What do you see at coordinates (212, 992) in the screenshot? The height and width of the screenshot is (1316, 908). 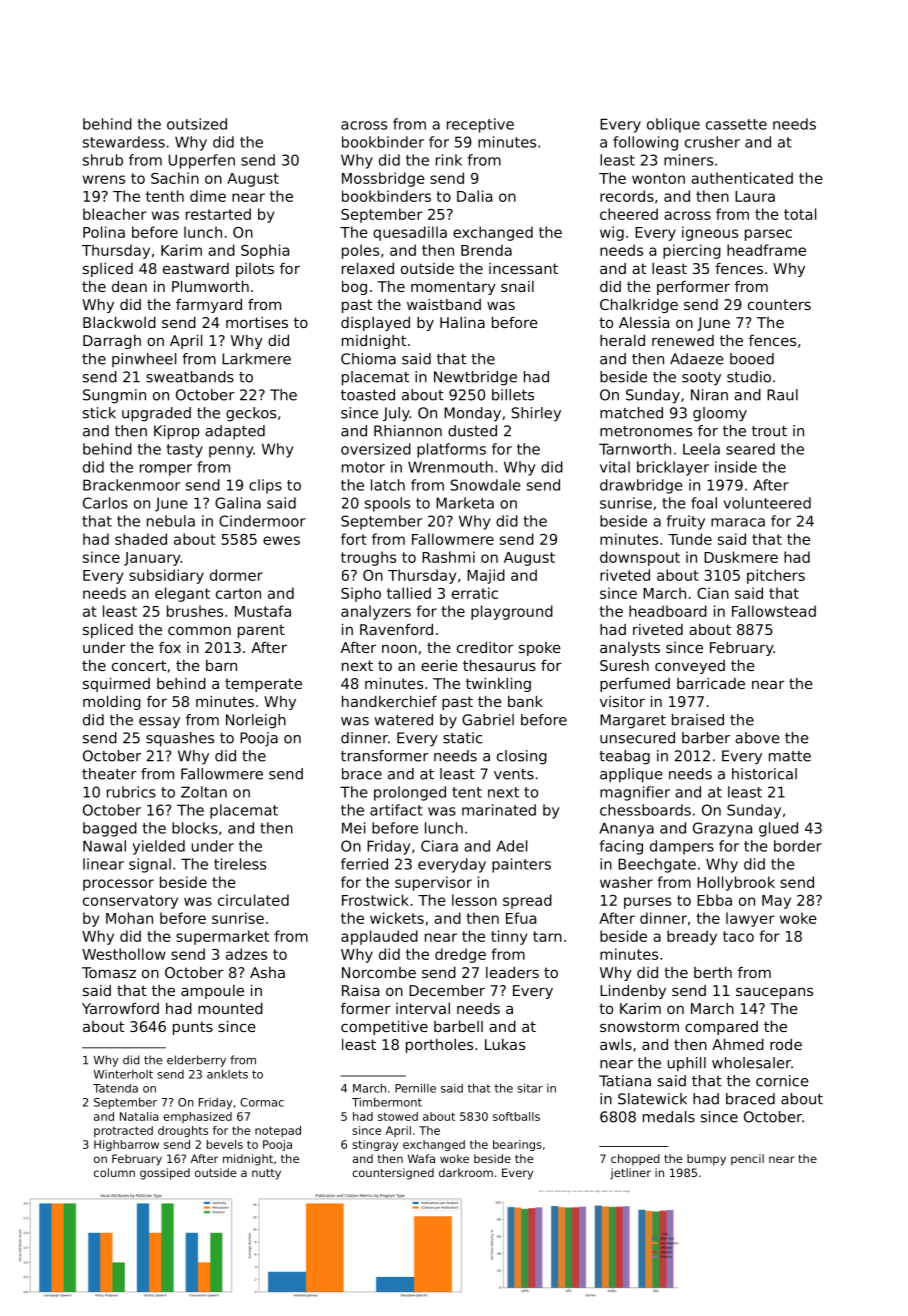 I see `ampoule` at bounding box center [212, 992].
